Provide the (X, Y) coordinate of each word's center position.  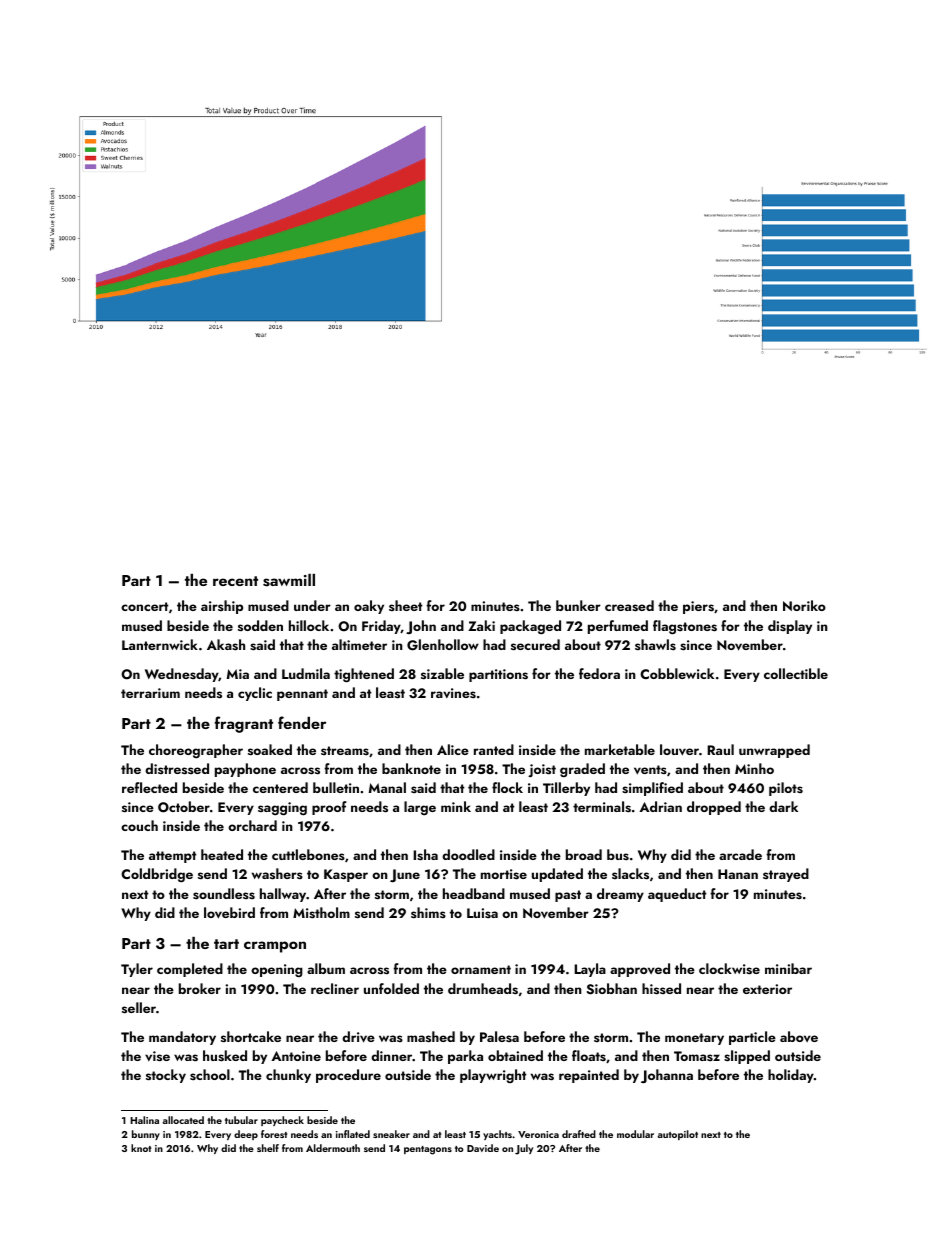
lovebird (229, 913)
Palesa (499, 1036)
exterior (767, 989)
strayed (786, 875)
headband (474, 893)
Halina (144, 1120)
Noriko (804, 605)
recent (235, 581)
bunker (578, 605)
